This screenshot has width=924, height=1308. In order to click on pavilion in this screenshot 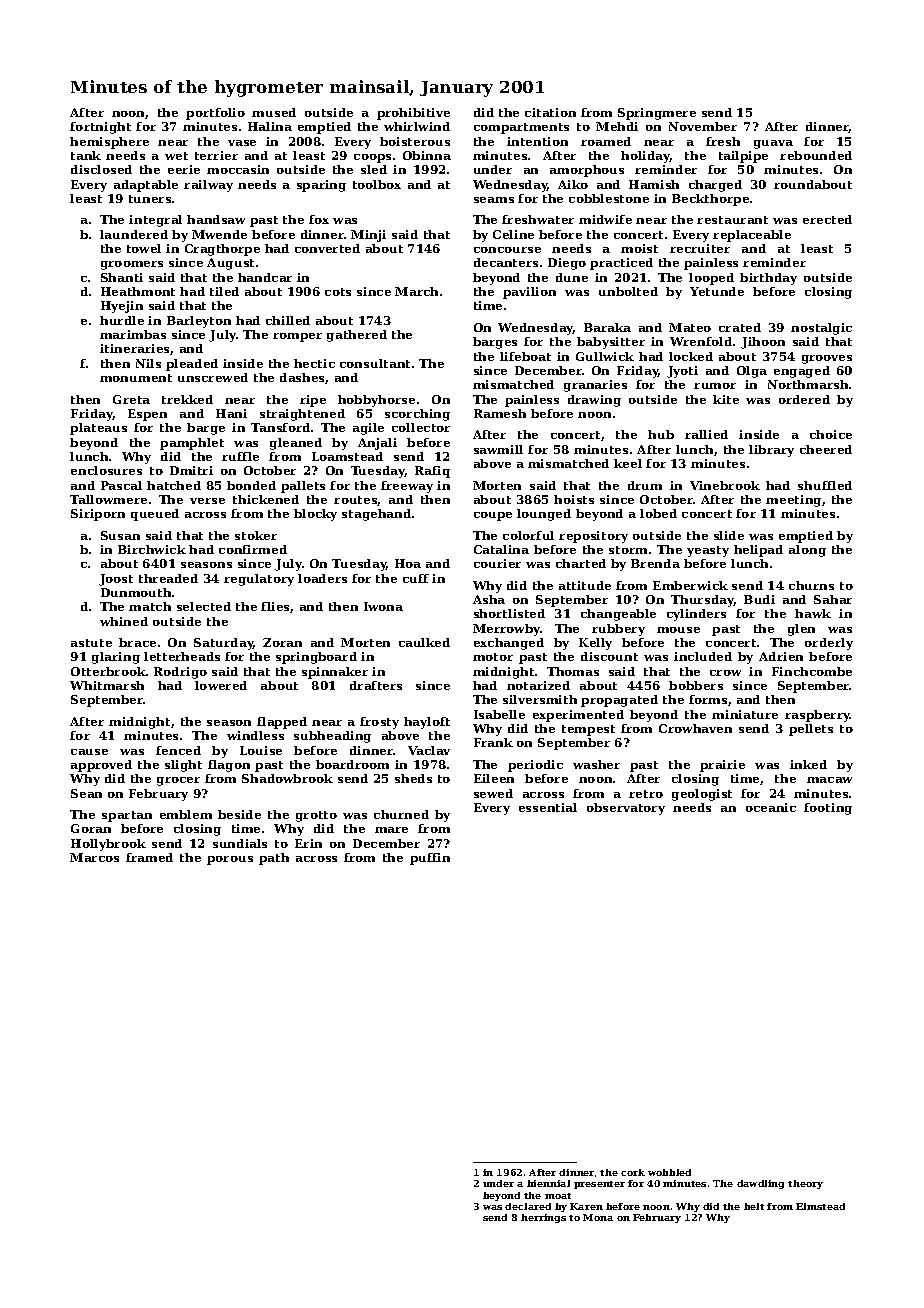, I will do `click(529, 293)`.
